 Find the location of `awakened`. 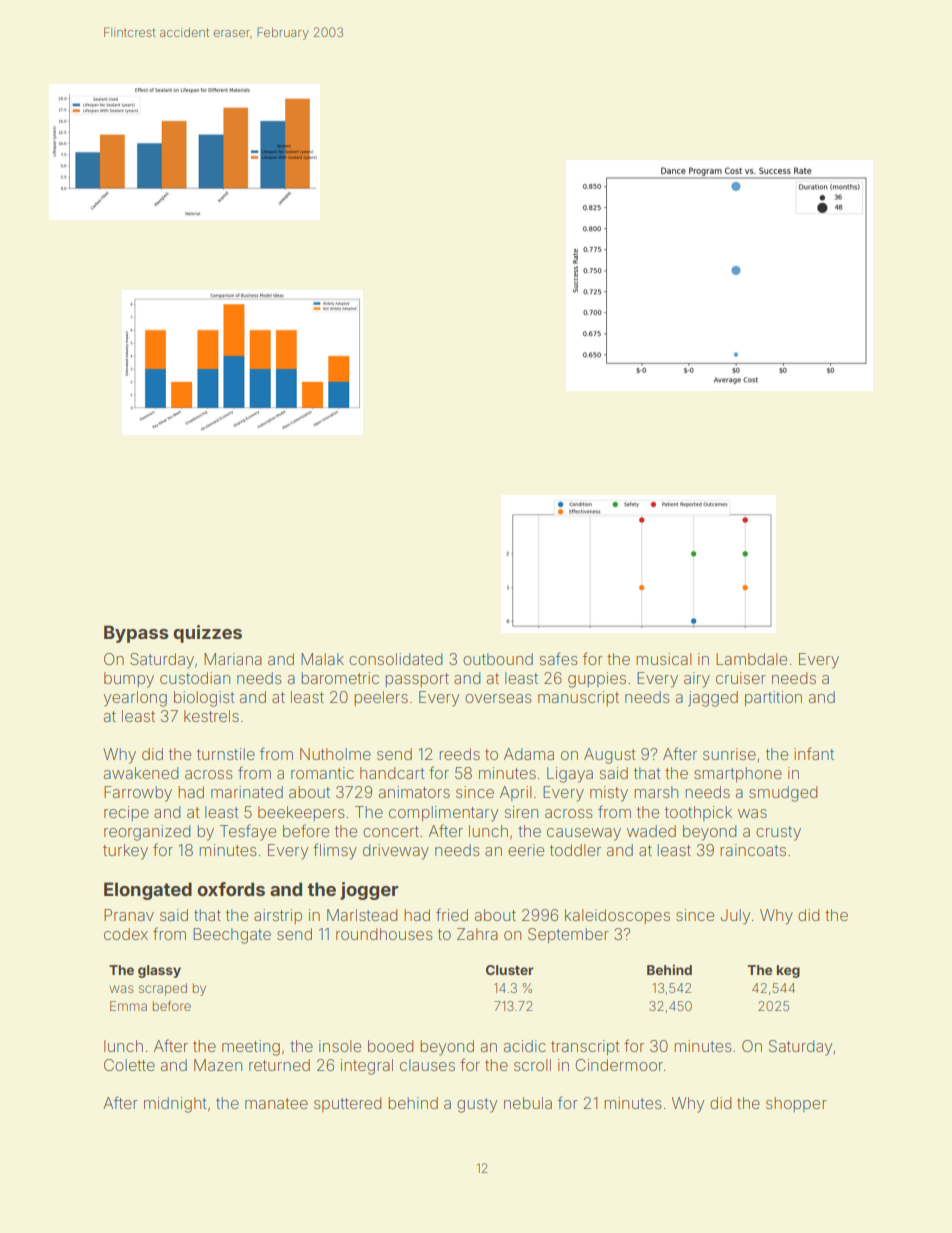

awakened is located at coordinates (141, 773).
